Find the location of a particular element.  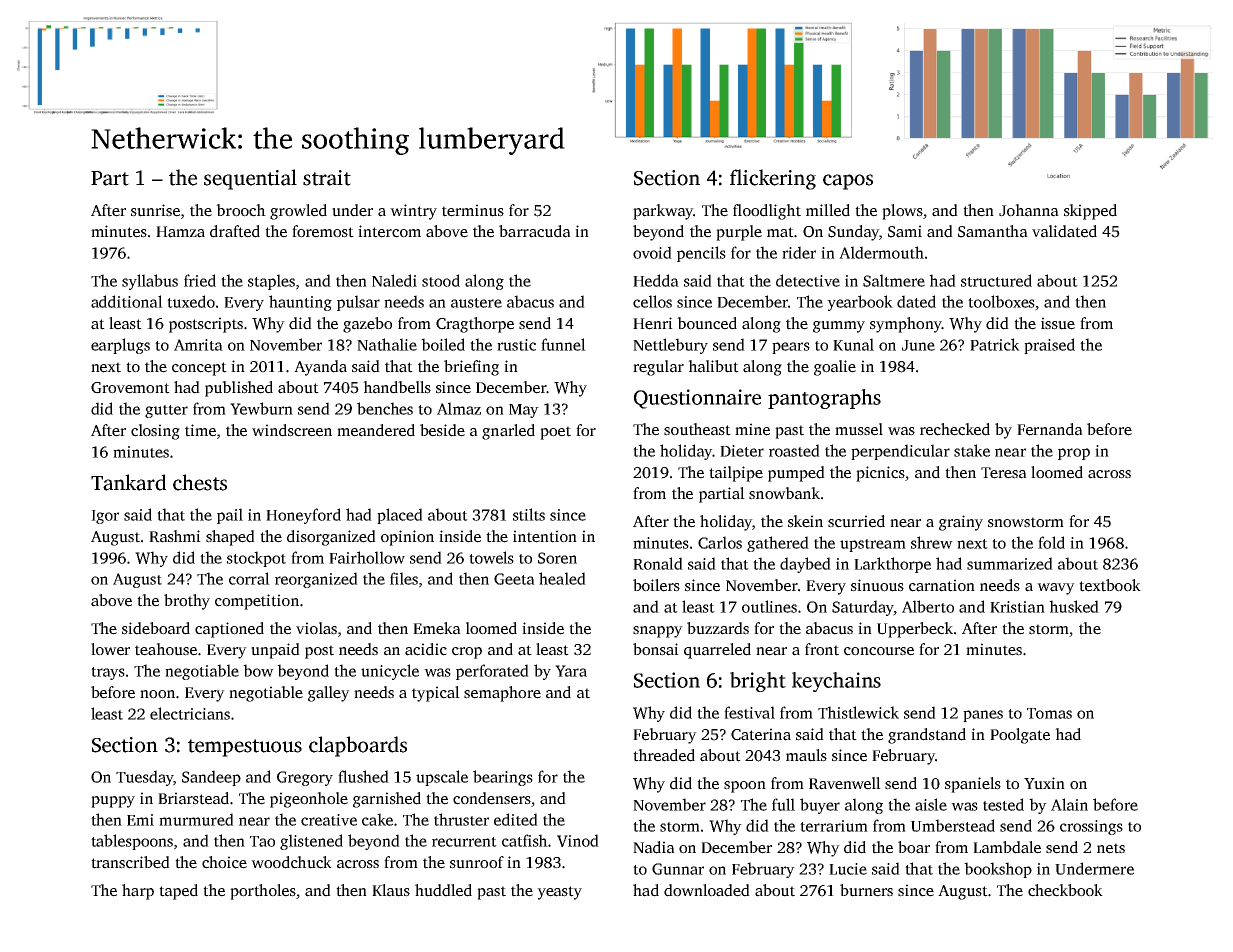

issue is located at coordinates (1058, 323).
